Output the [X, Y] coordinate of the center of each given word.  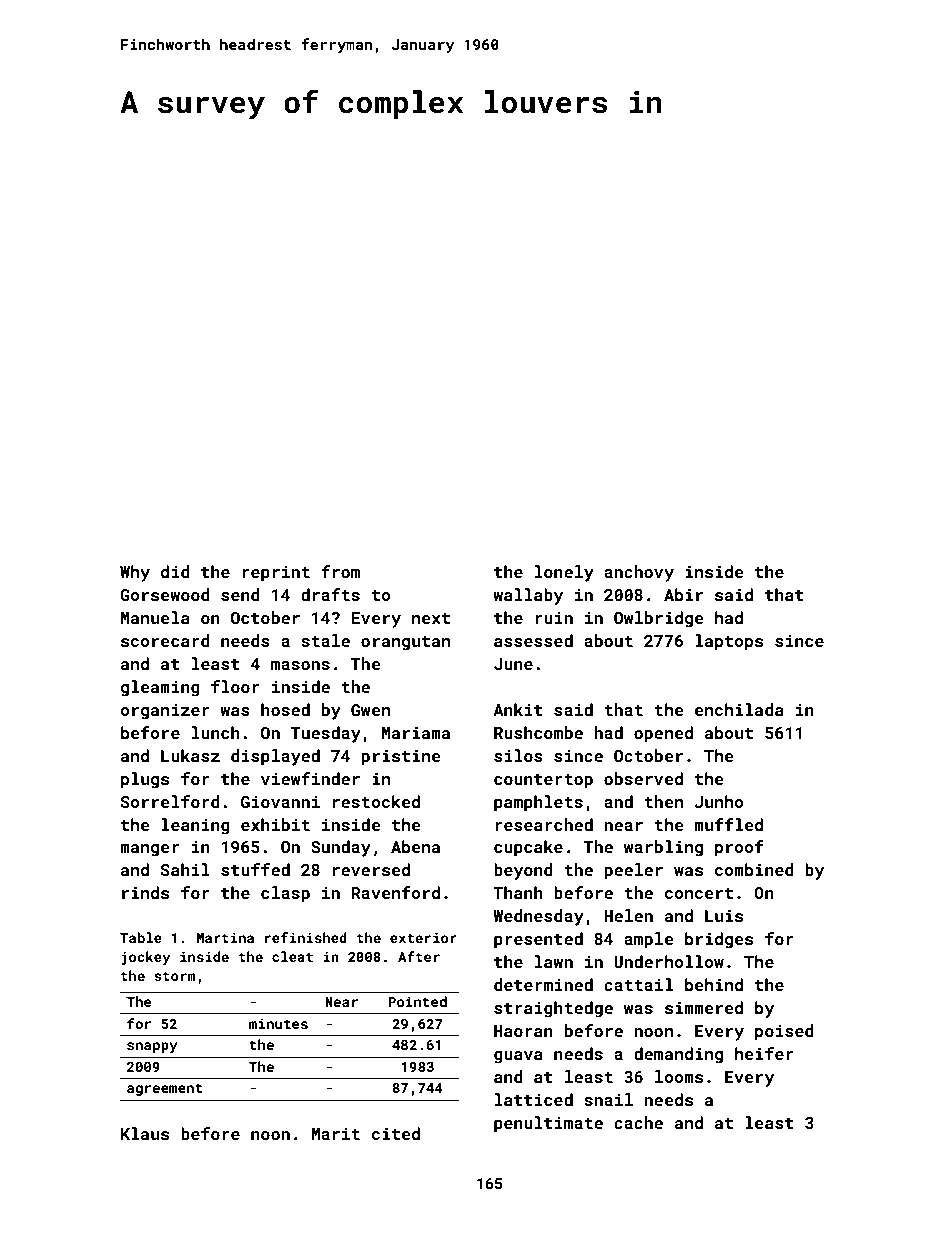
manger [150, 850]
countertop [543, 781]
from [340, 571]
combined [754, 869]
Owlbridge [659, 619]
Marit [335, 1134]
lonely [564, 573]
